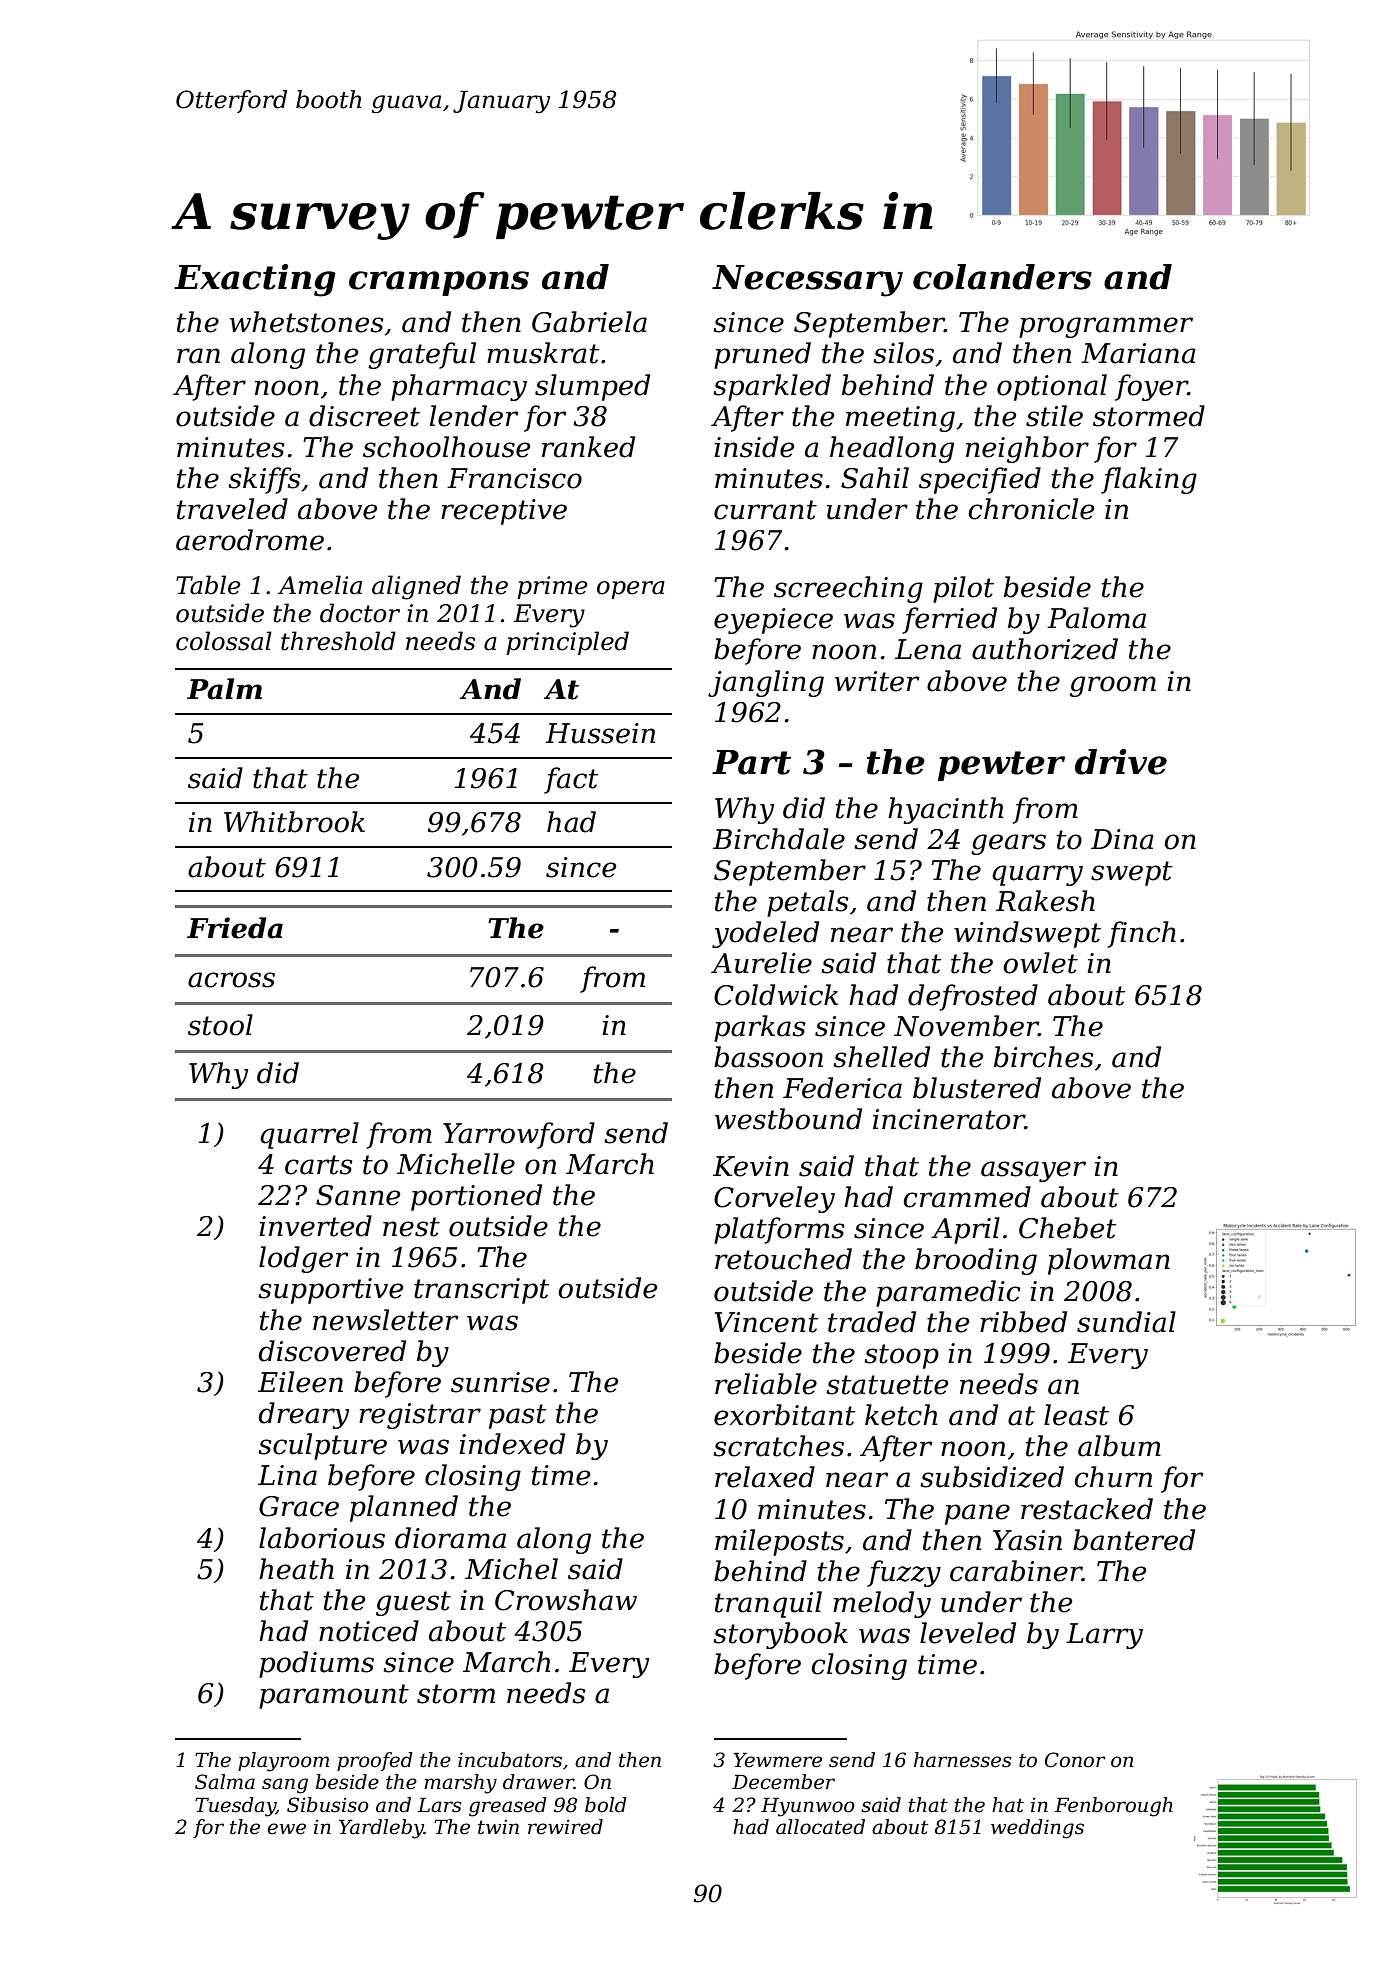 The image size is (1386, 1969). I want to click on Frieda, so click(235, 928).
